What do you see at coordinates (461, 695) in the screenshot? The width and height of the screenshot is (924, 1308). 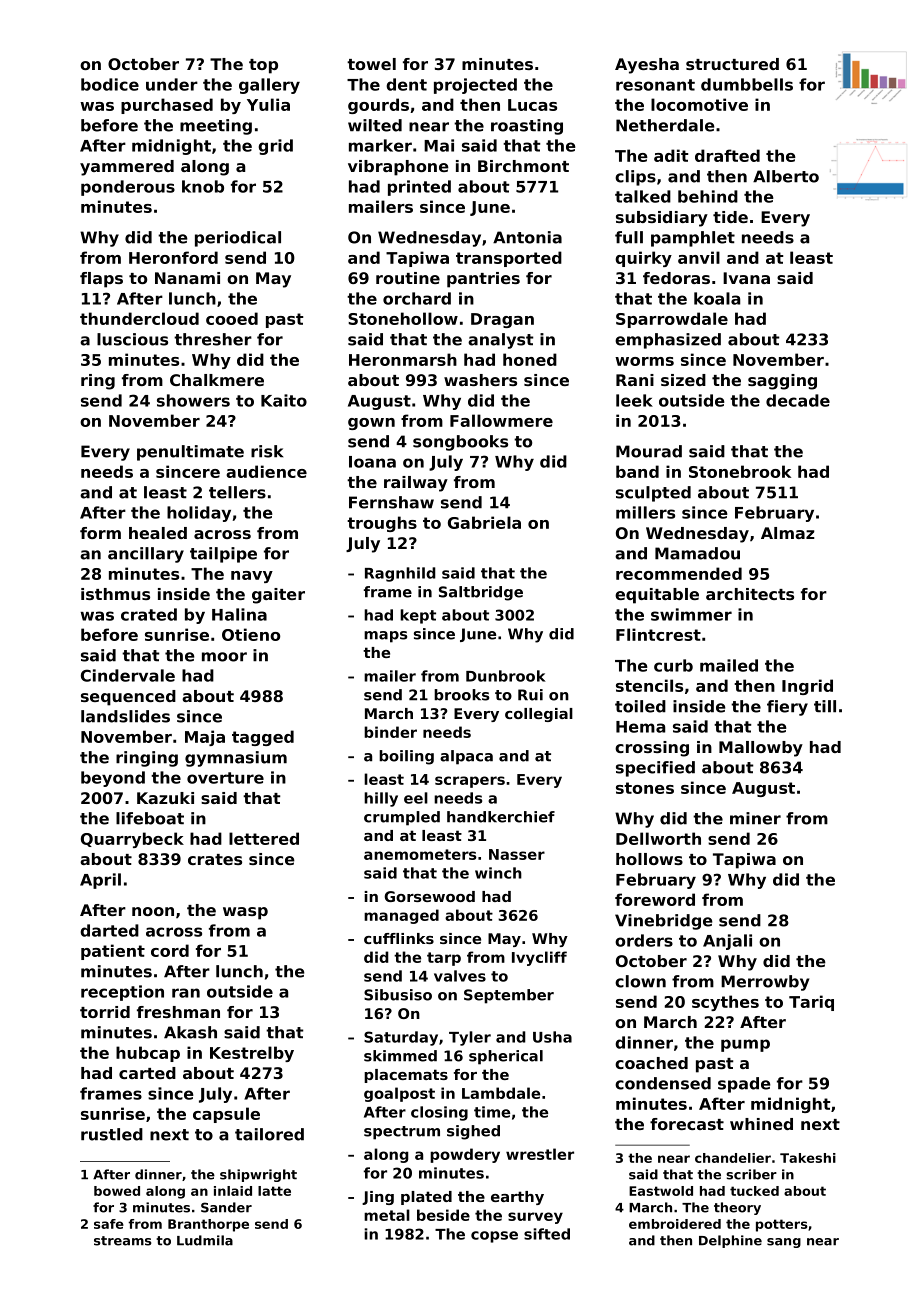 I see `brooks` at bounding box center [461, 695].
